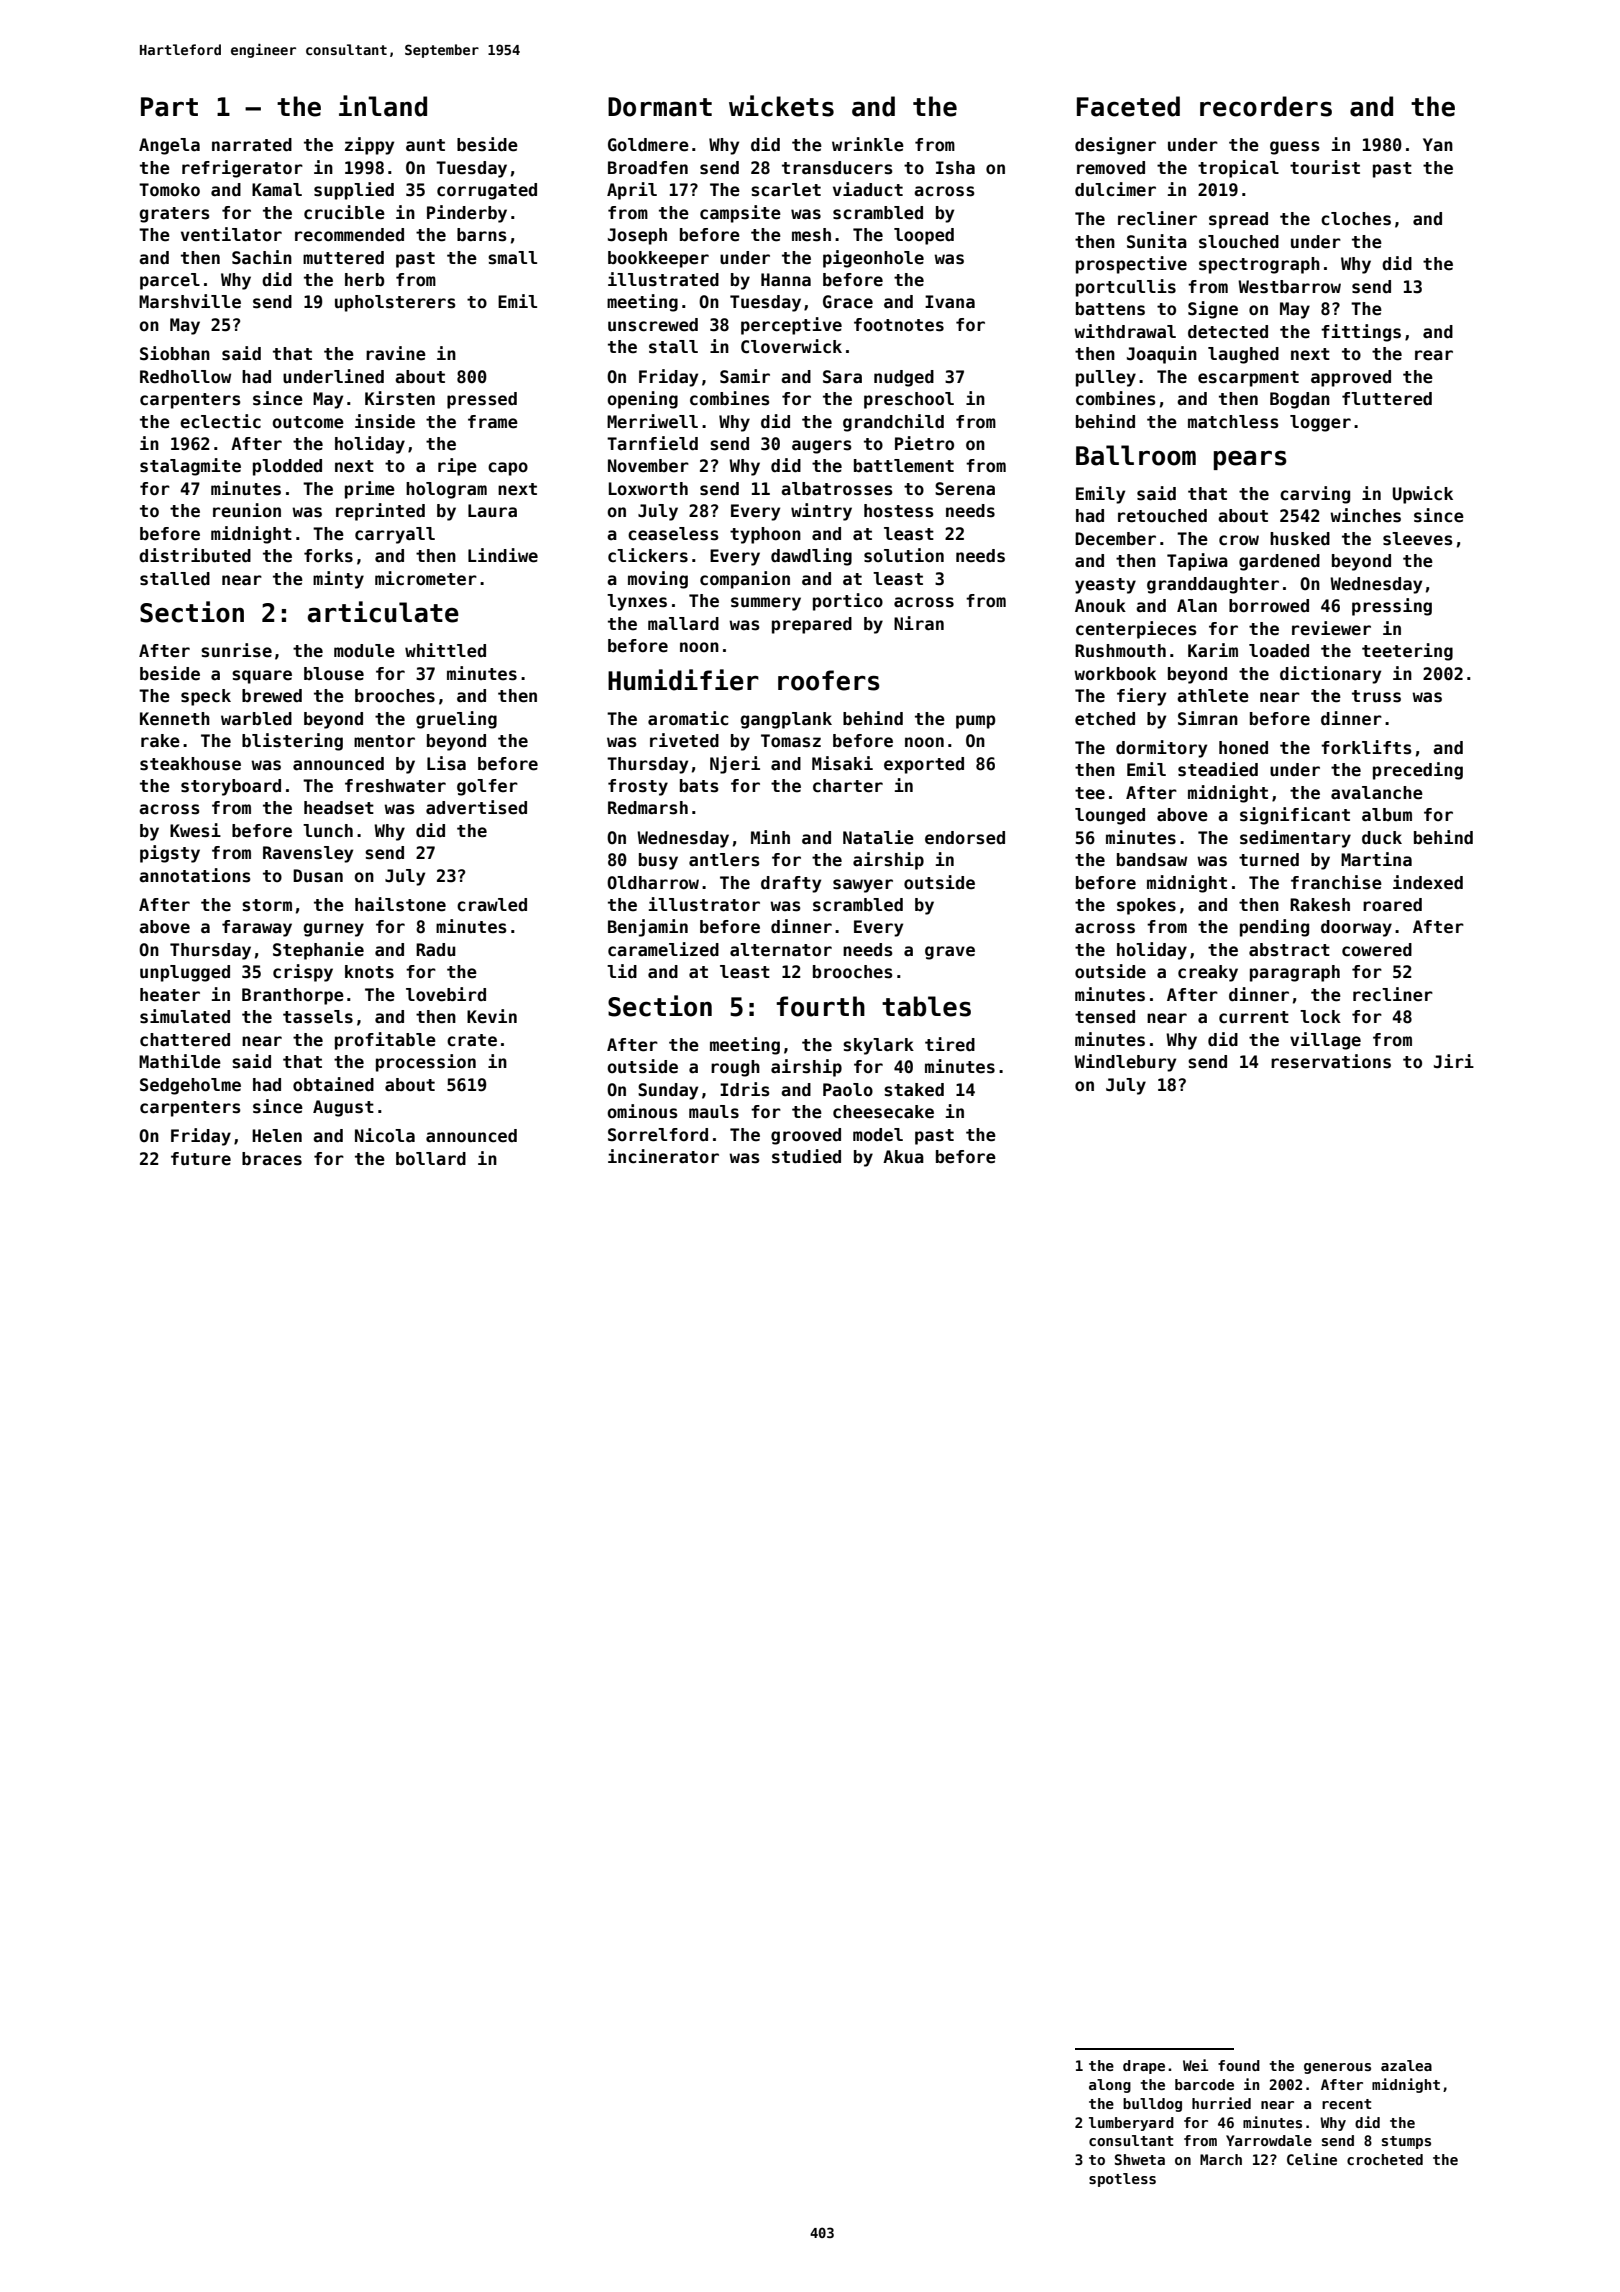 The image size is (1620, 2292). Describe the element at coordinates (1228, 332) in the screenshot. I see `detected` at that location.
